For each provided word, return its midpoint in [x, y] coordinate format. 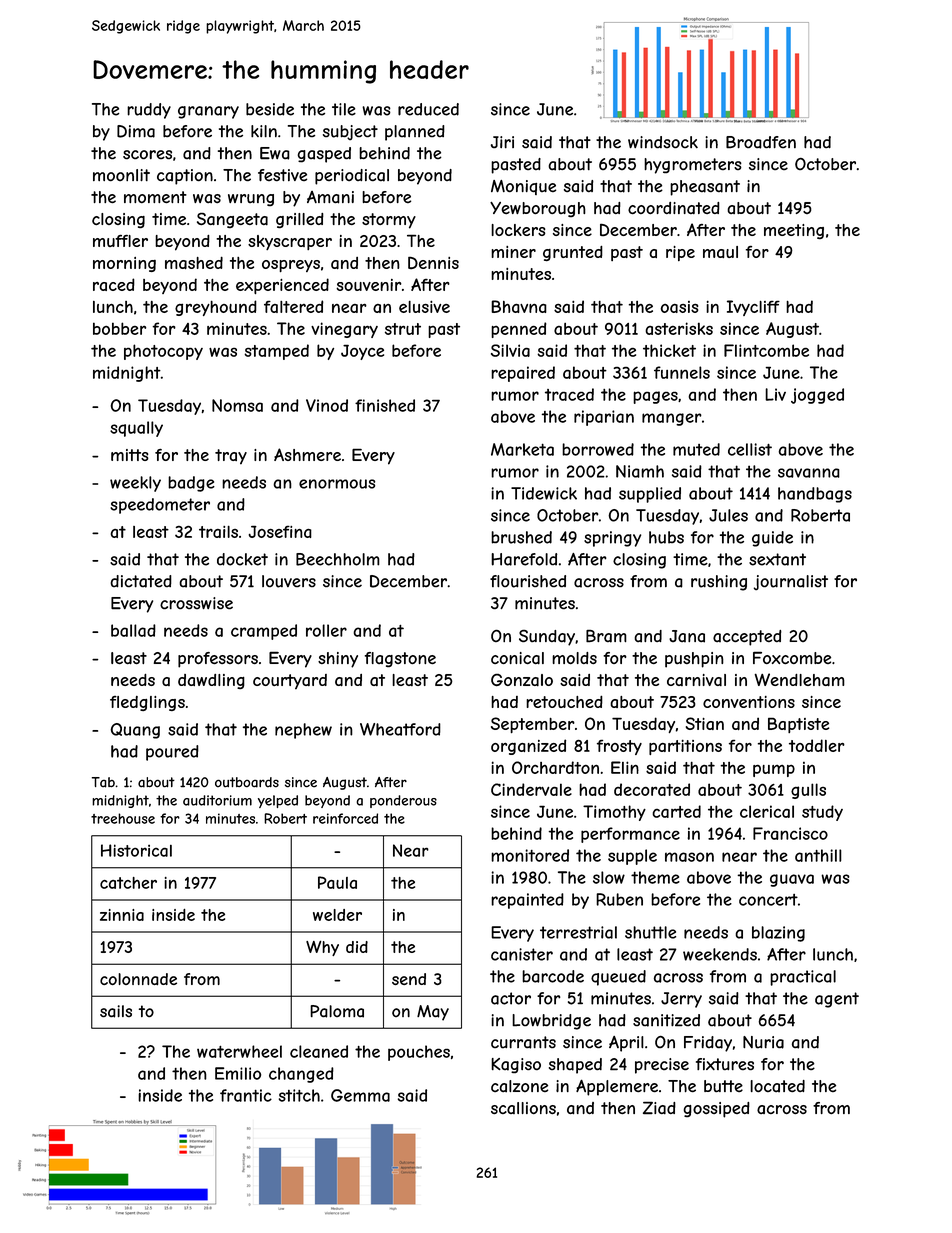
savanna [809, 473]
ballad [133, 630]
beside [270, 109]
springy [612, 539]
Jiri [502, 142]
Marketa [522, 449]
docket [242, 559]
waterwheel [239, 1051]
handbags [815, 495]
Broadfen [761, 142]
